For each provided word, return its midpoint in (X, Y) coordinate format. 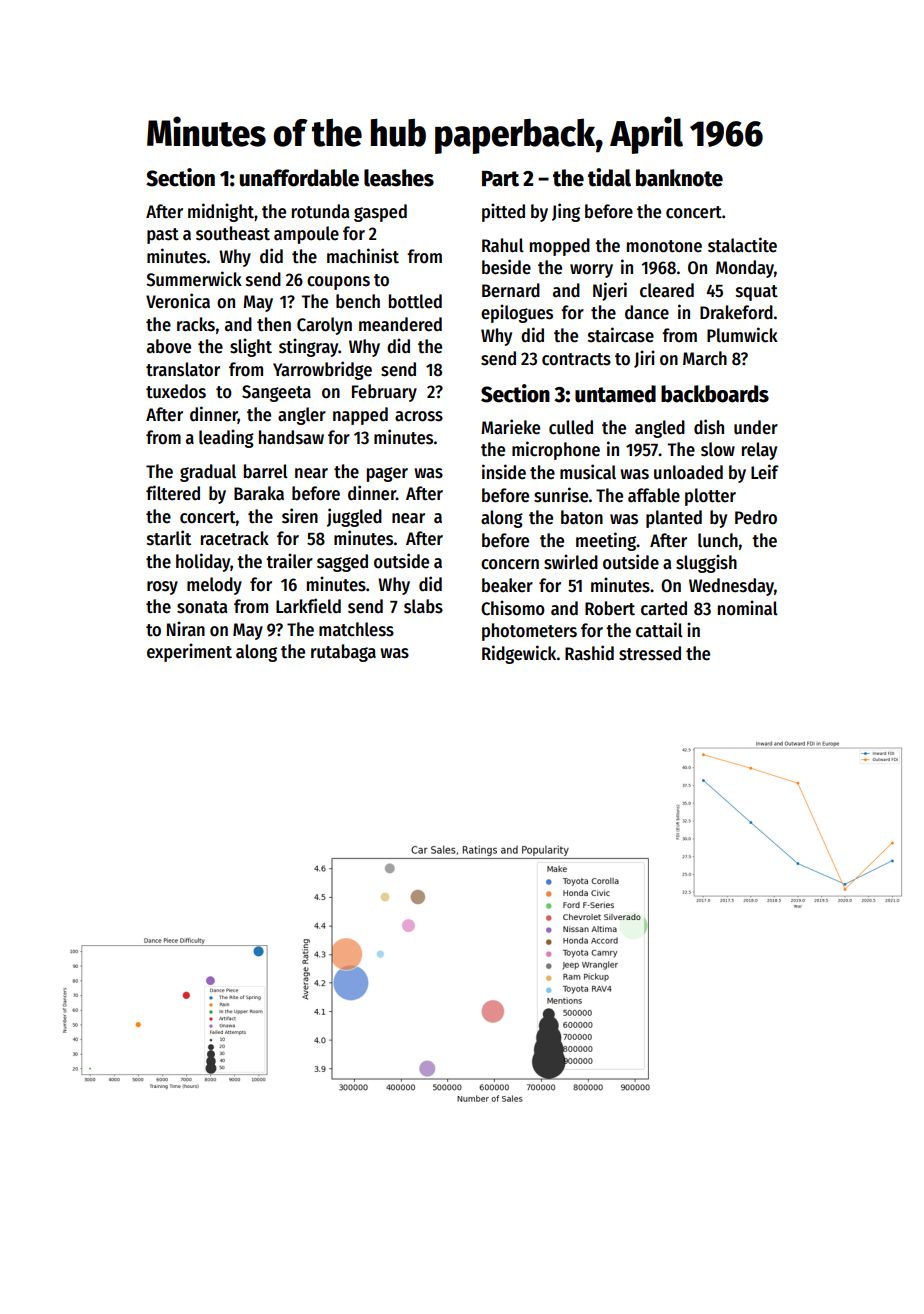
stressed (650, 653)
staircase (621, 335)
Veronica (178, 301)
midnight (221, 212)
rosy (162, 588)
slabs (423, 606)
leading (226, 438)
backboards (715, 394)
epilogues (517, 313)
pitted (503, 212)
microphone (556, 450)
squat (757, 293)
